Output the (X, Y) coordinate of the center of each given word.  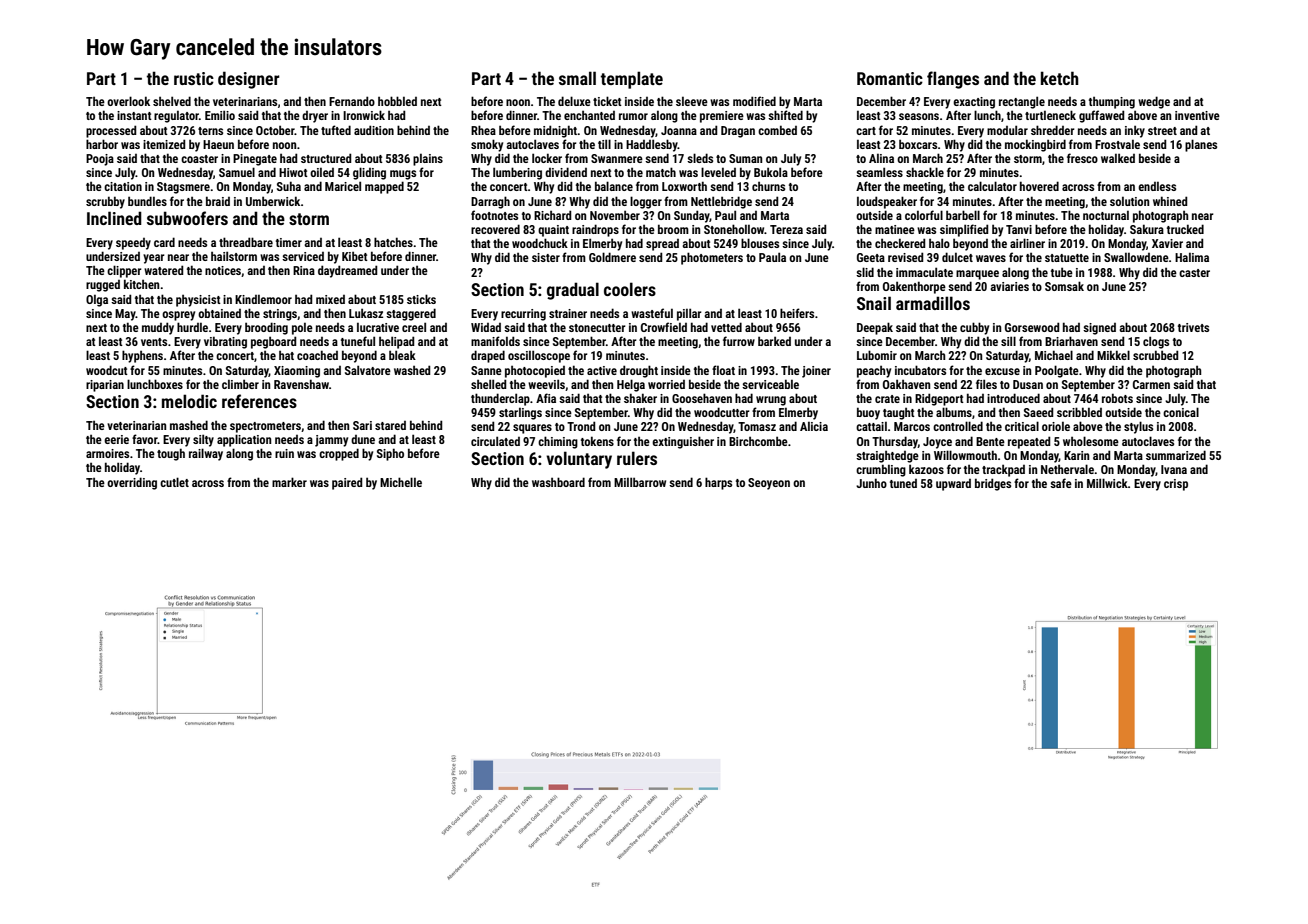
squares (532, 429)
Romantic (890, 78)
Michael (1054, 355)
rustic (194, 78)
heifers (797, 313)
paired (347, 483)
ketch (1060, 78)
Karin (1076, 455)
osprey (178, 316)
